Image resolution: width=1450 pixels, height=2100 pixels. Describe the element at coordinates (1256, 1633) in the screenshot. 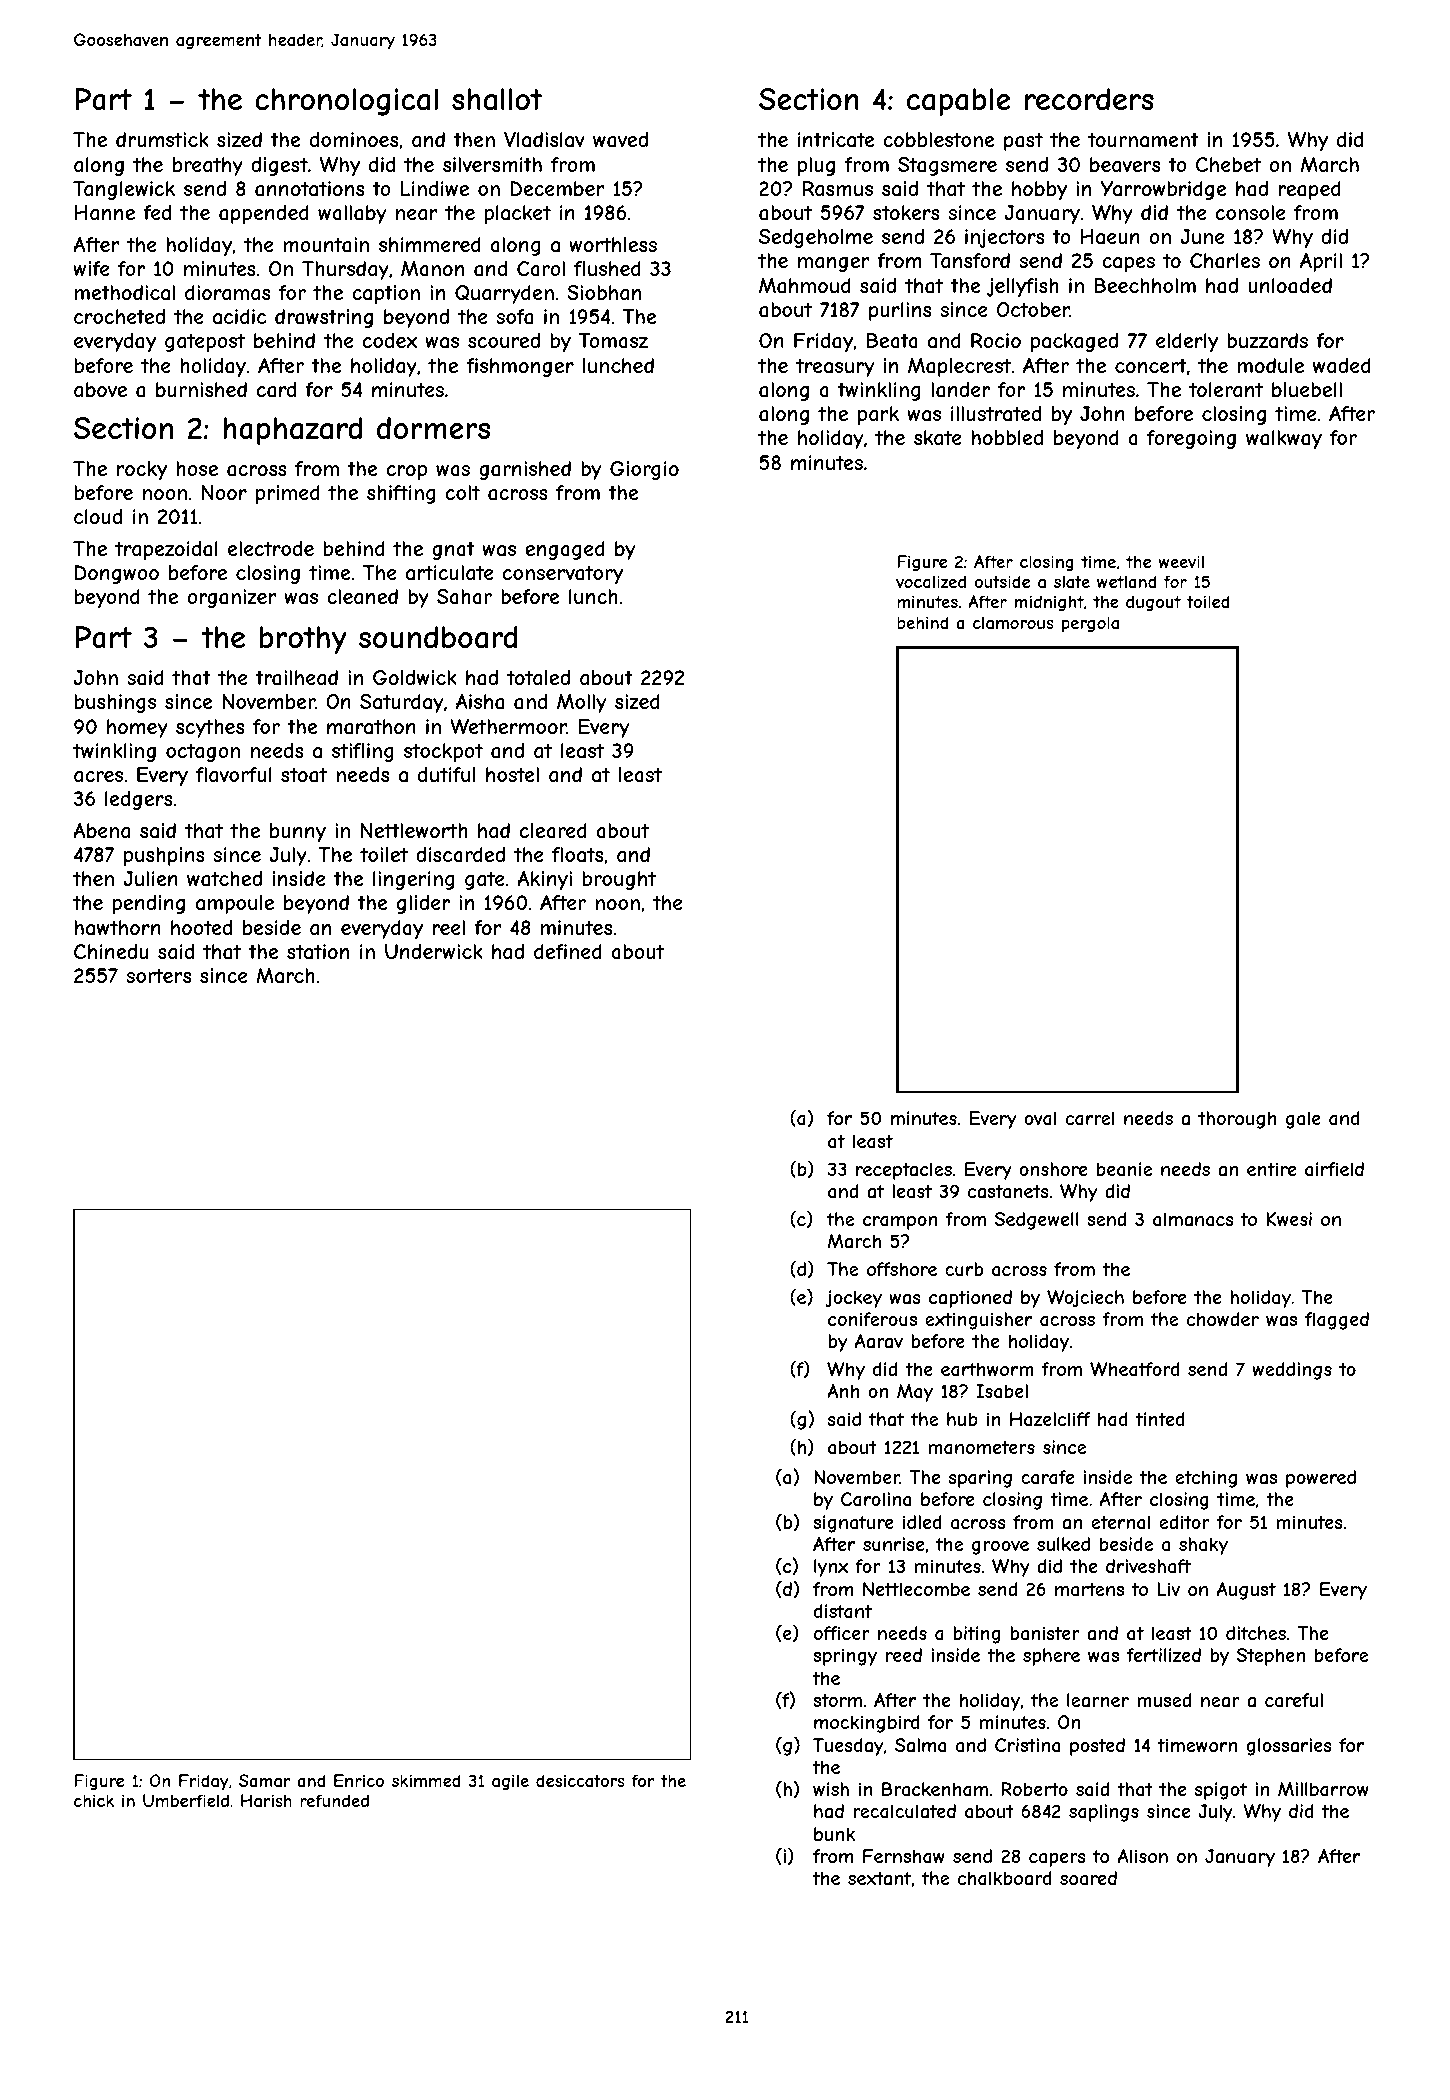

I see `ditches` at that location.
